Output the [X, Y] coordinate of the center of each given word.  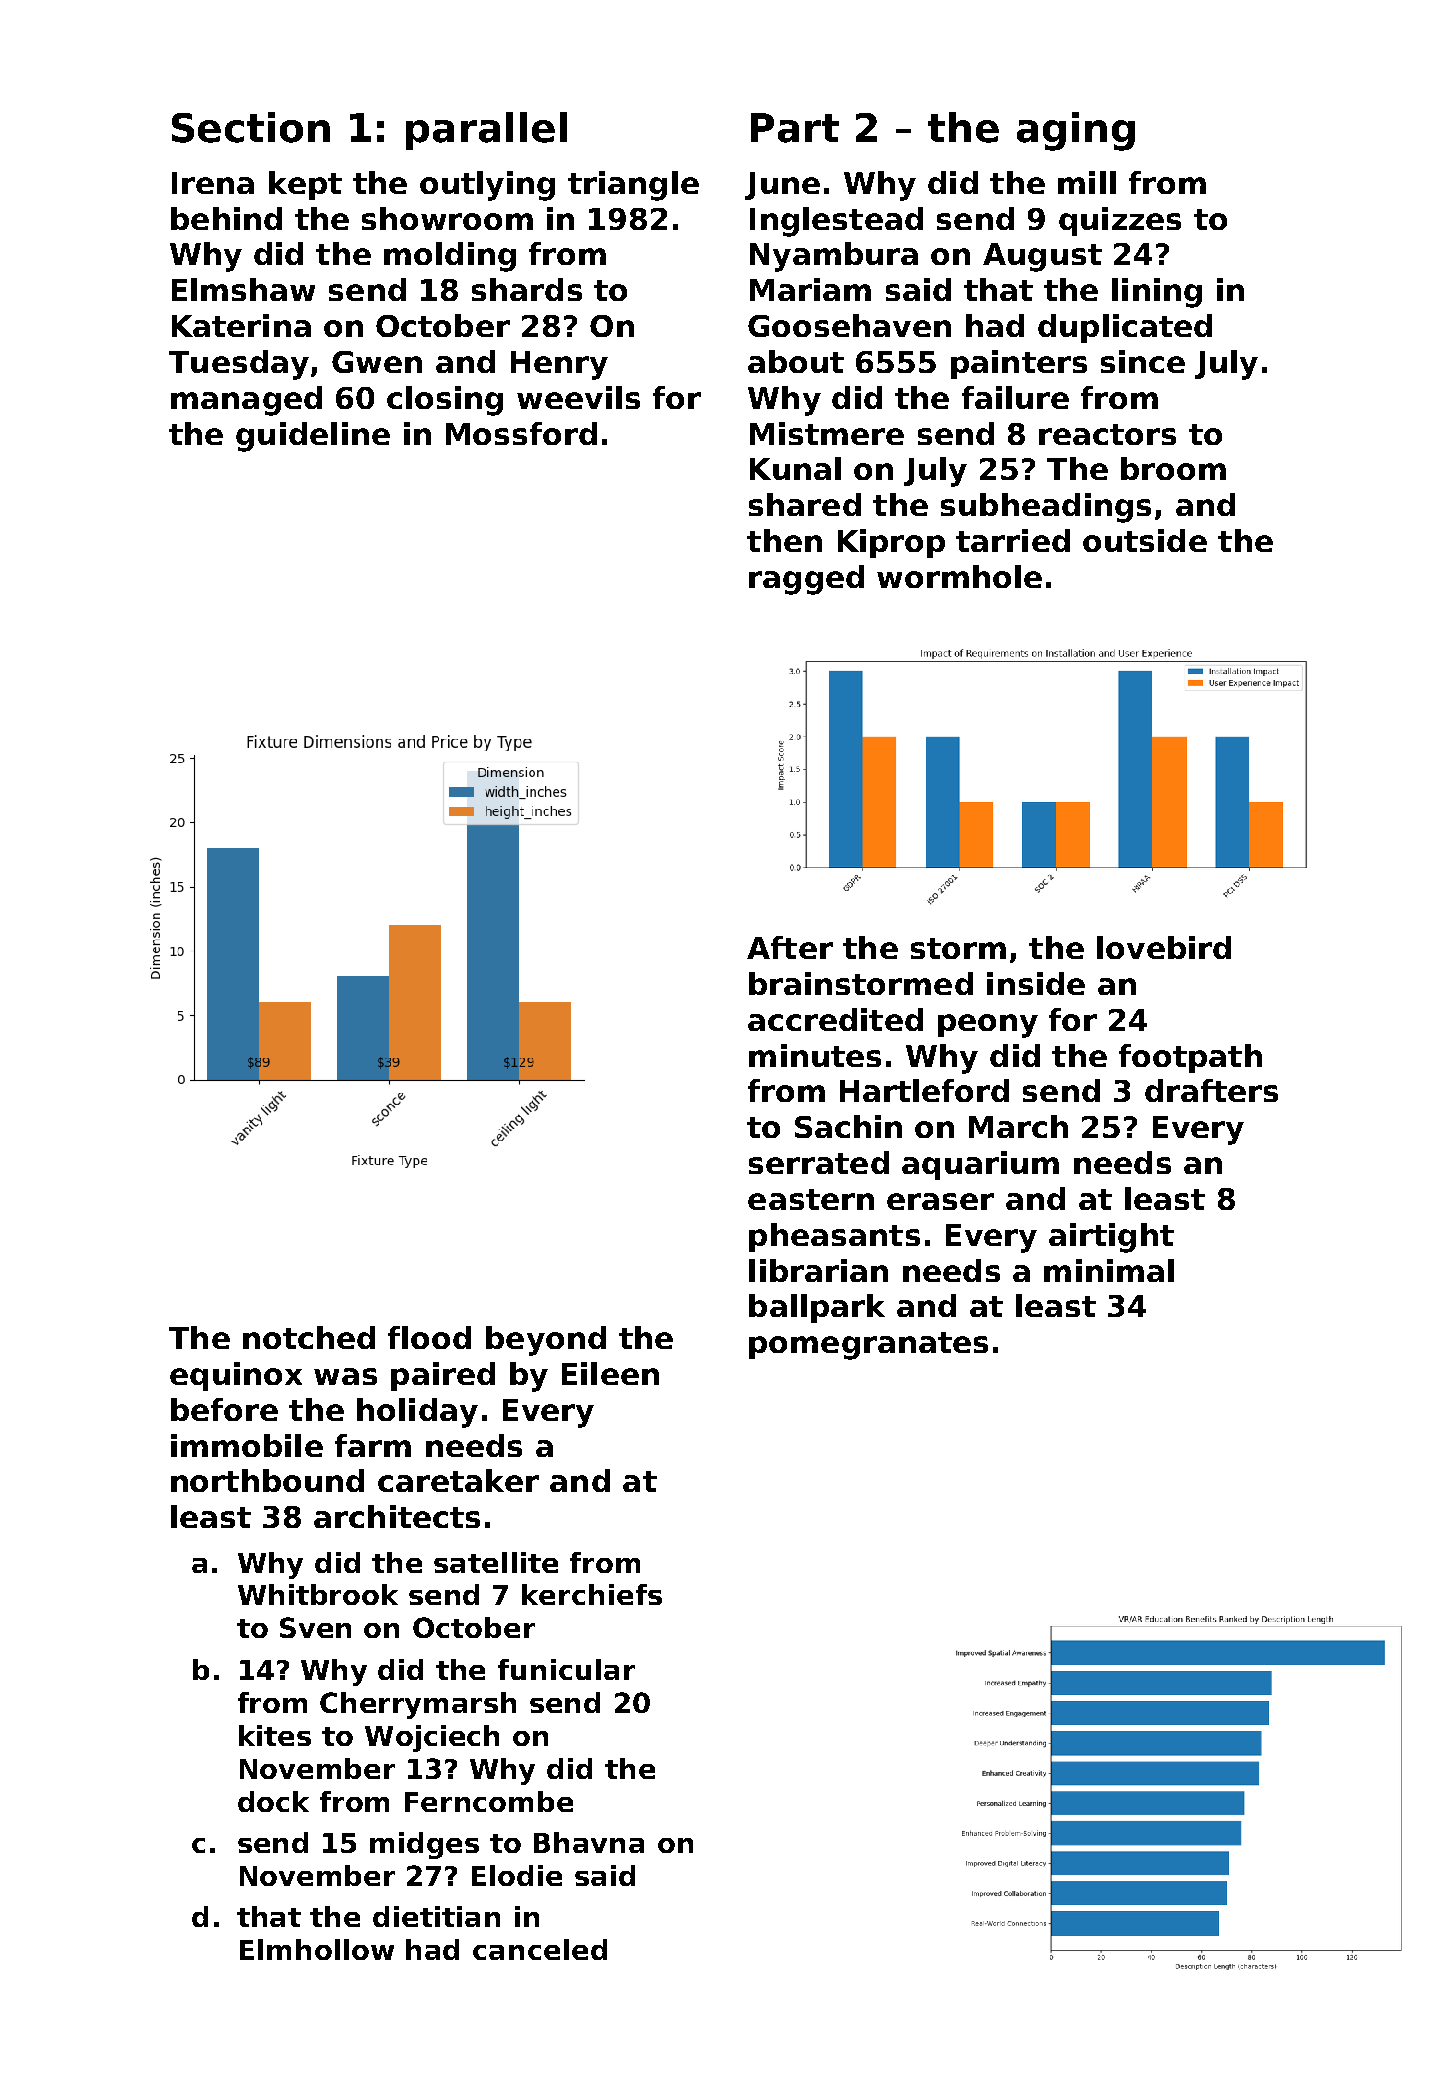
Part [795, 128]
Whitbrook [318, 1594]
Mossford [521, 433]
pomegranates [868, 1346]
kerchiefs [592, 1594]
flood [429, 1337]
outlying [487, 186]
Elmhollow [317, 1949]
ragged [806, 580]
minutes [815, 1055]
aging [1076, 131]
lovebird [1164, 947]
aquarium [980, 1165]
